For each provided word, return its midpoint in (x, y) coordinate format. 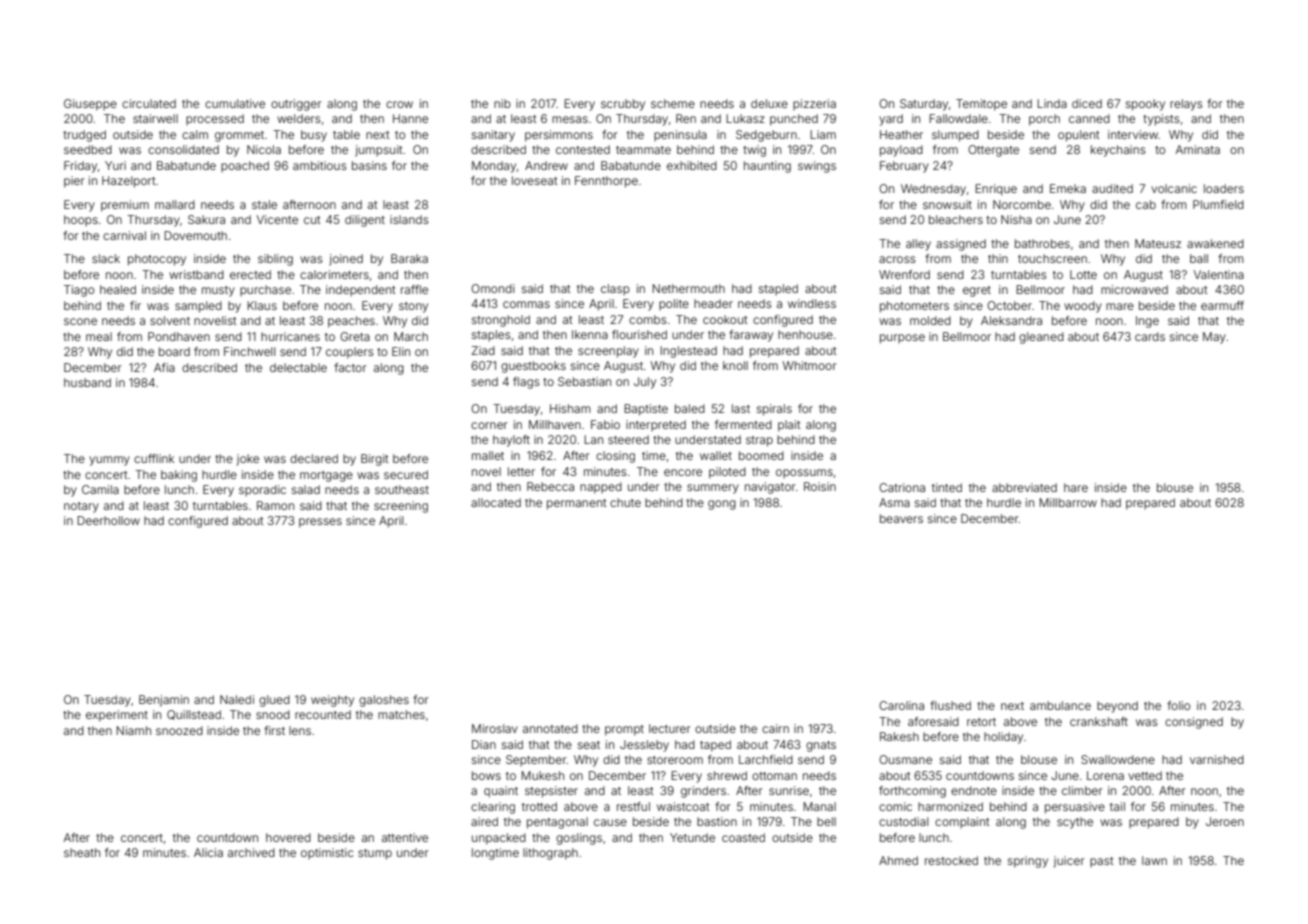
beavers (901, 518)
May (1214, 338)
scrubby (623, 105)
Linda (1052, 103)
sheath (82, 852)
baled (690, 408)
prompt (624, 730)
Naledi (237, 699)
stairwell (155, 118)
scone (80, 321)
